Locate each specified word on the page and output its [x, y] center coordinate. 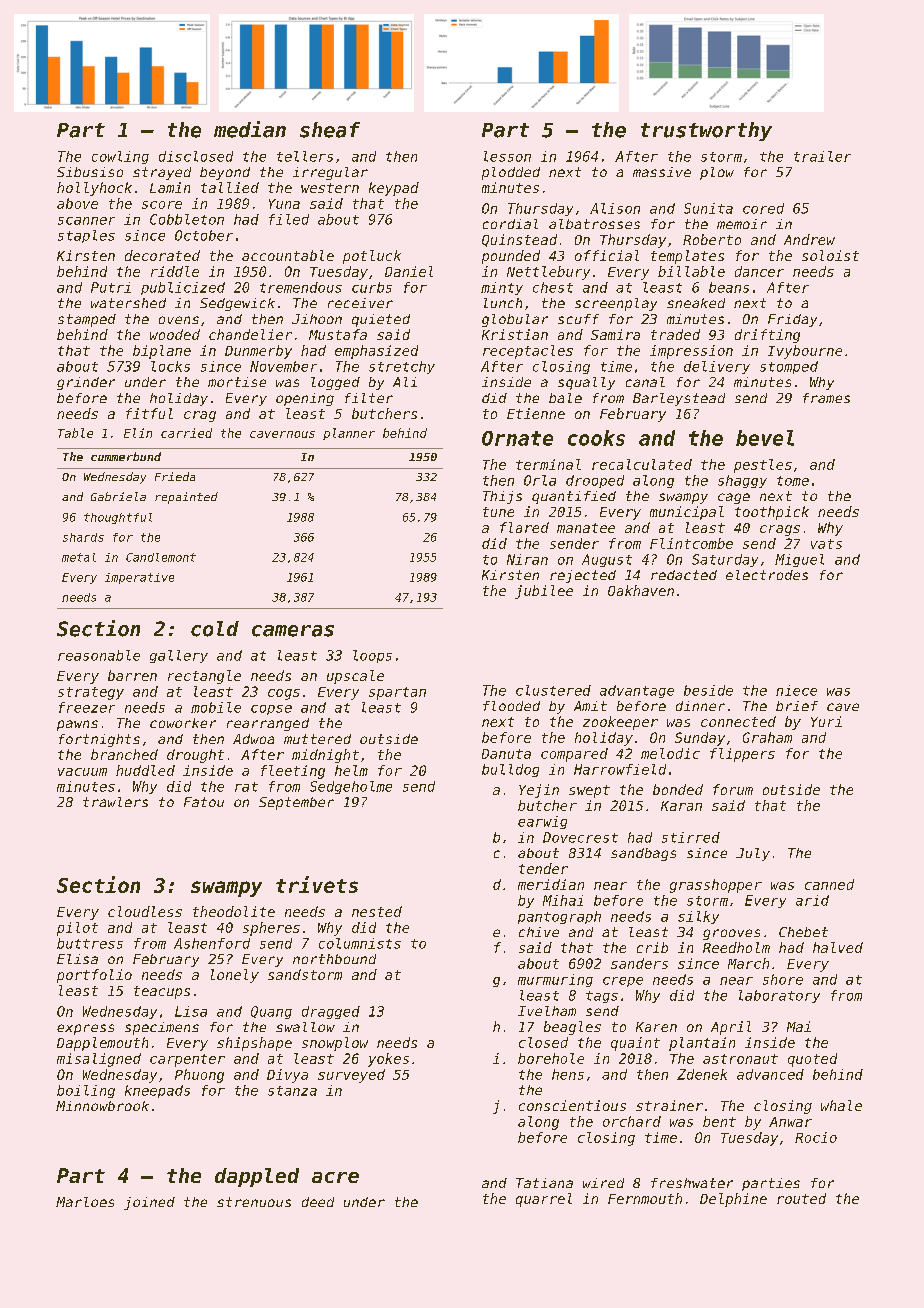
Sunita [708, 208]
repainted [186, 498]
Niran [527, 559]
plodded [511, 173]
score [162, 205]
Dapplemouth [102, 1044]
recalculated [642, 464]
